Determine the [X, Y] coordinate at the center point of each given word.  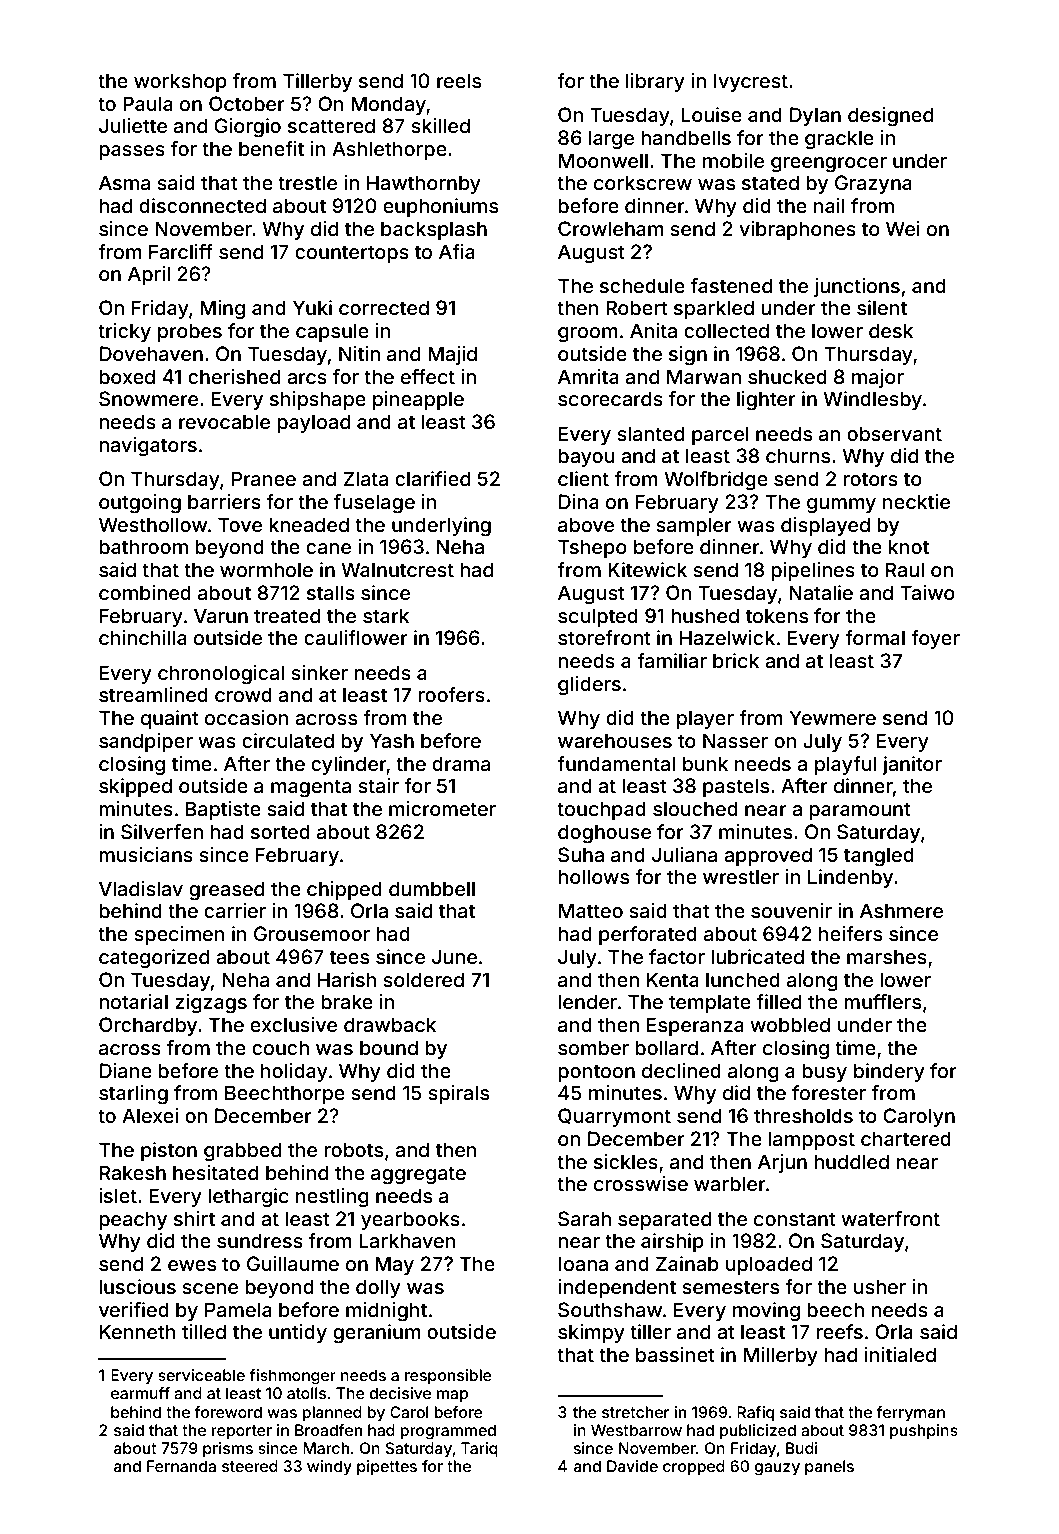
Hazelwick [727, 637]
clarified [432, 478]
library [655, 82]
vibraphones [797, 230]
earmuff [140, 1393]
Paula [148, 103]
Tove [240, 524]
